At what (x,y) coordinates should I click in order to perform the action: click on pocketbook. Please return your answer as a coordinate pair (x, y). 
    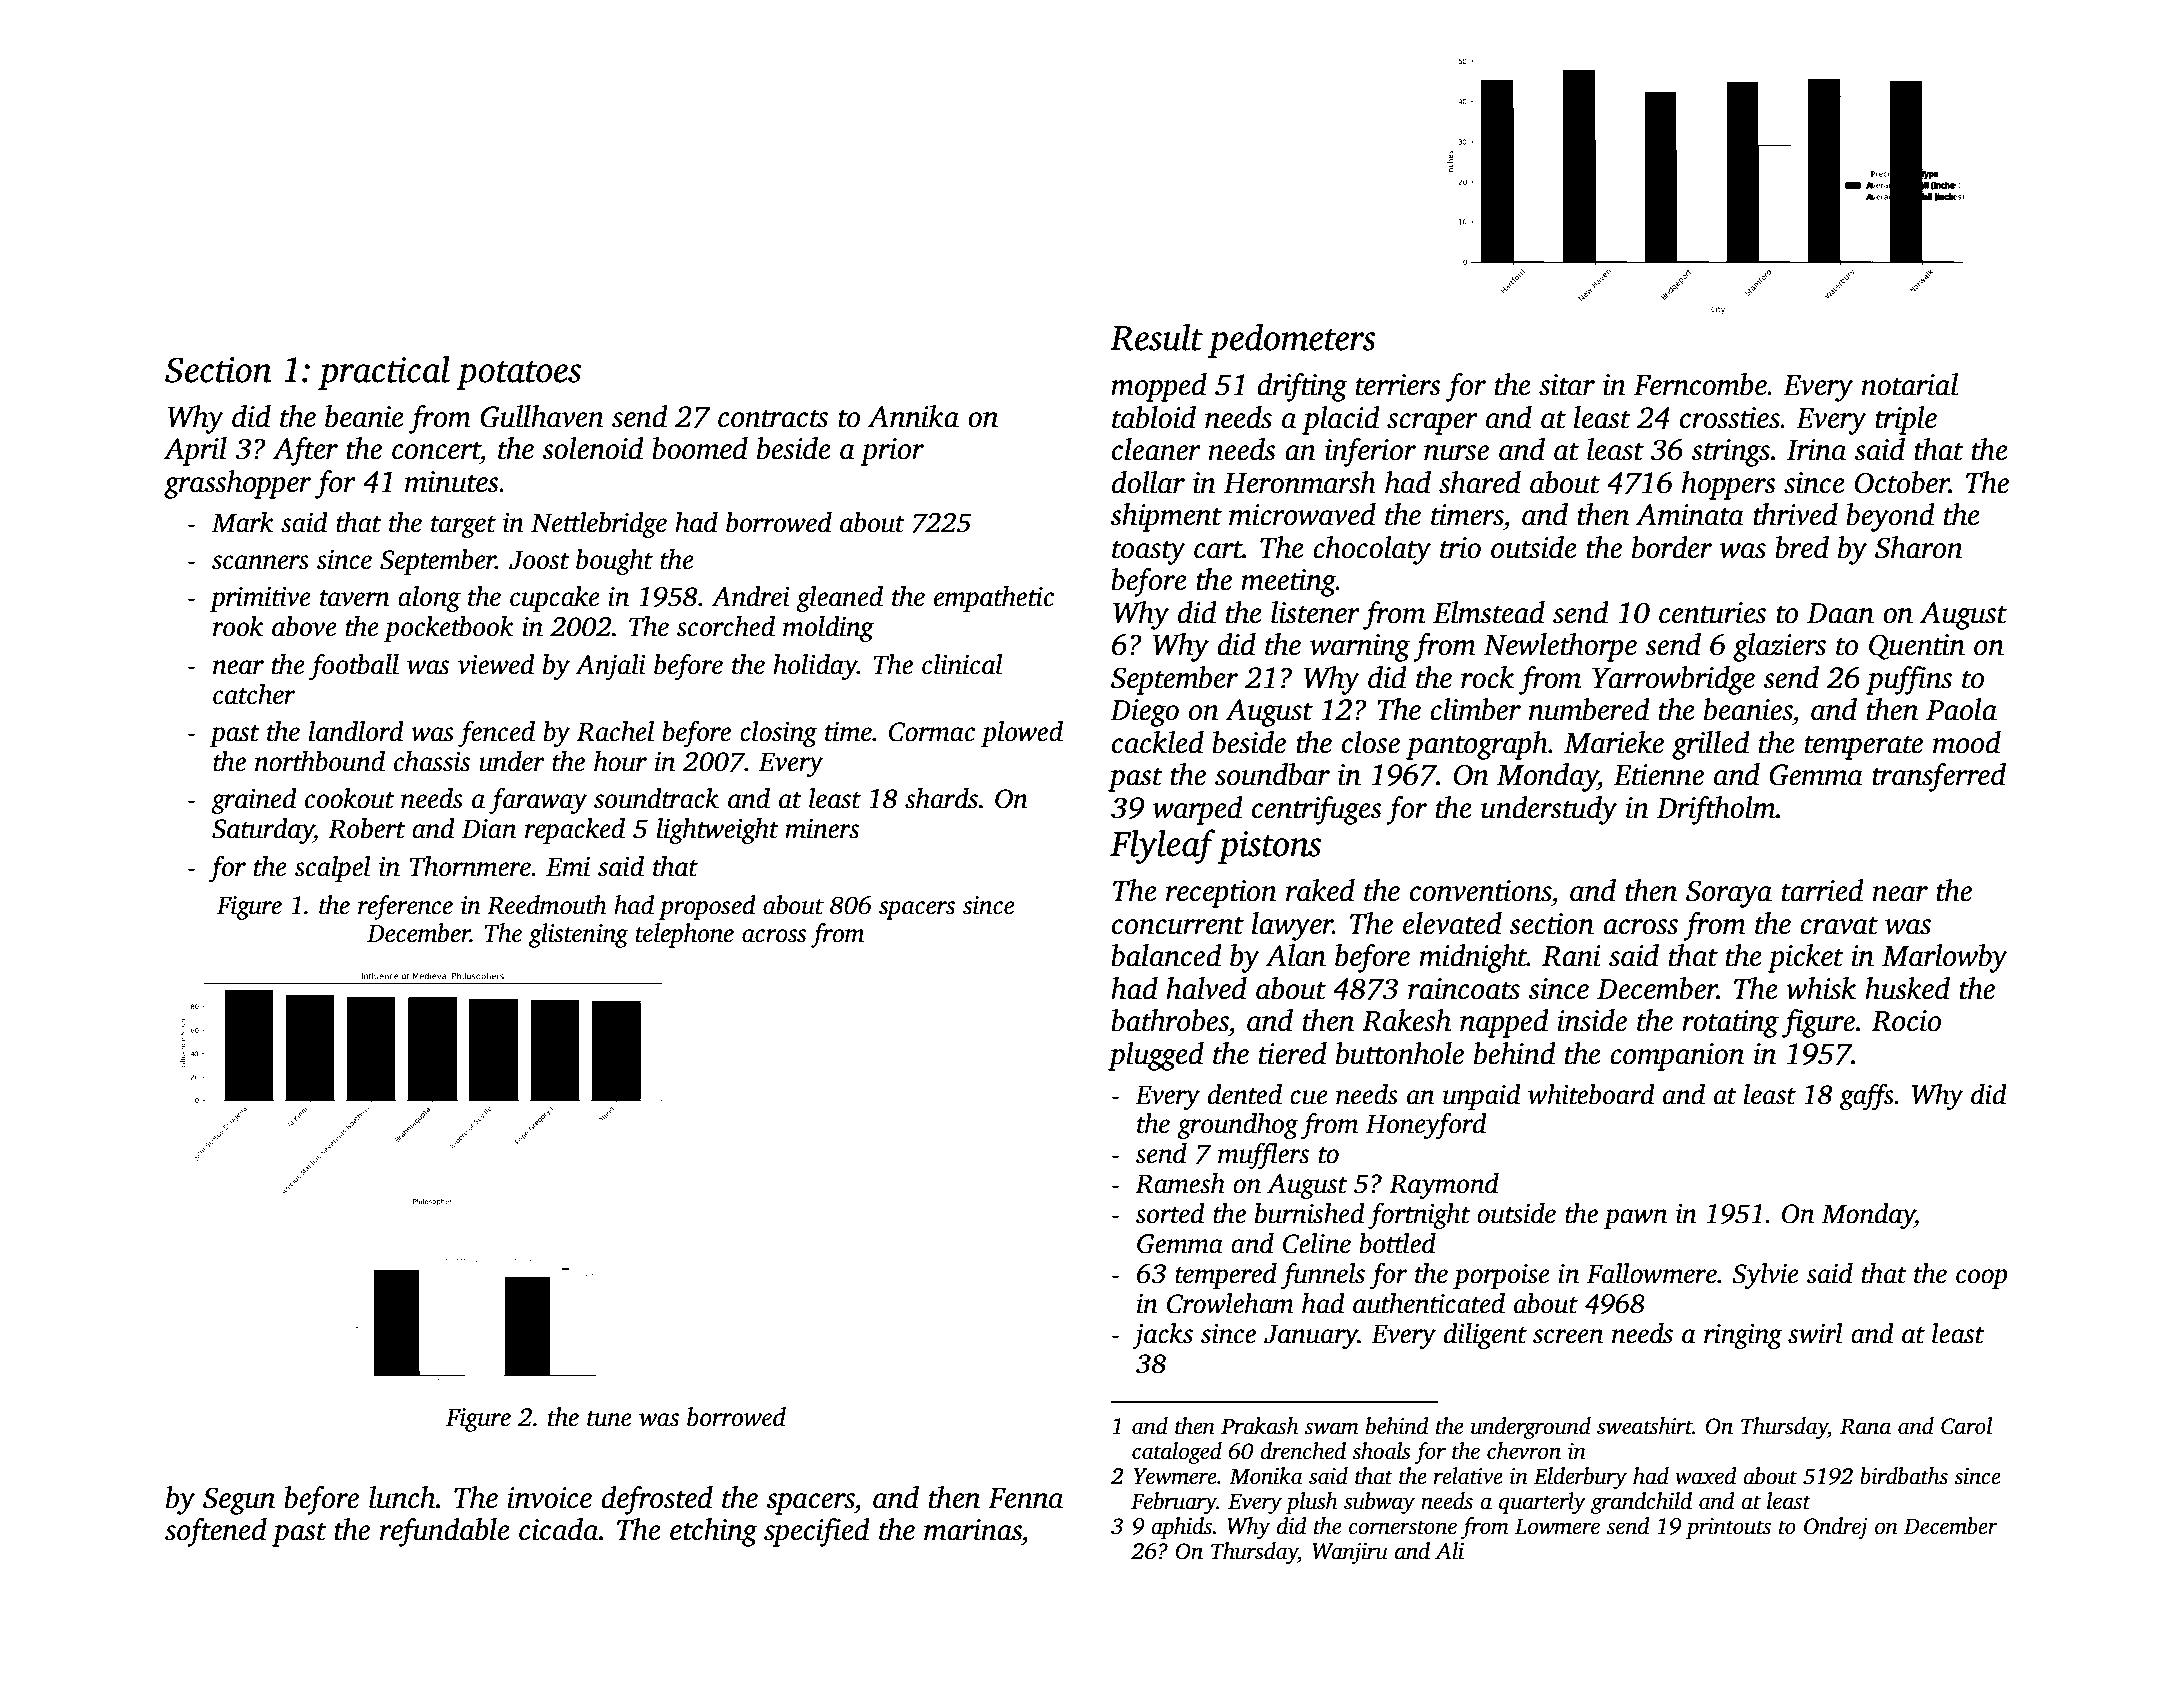
    Looking at the image, I should click on (449, 629).
